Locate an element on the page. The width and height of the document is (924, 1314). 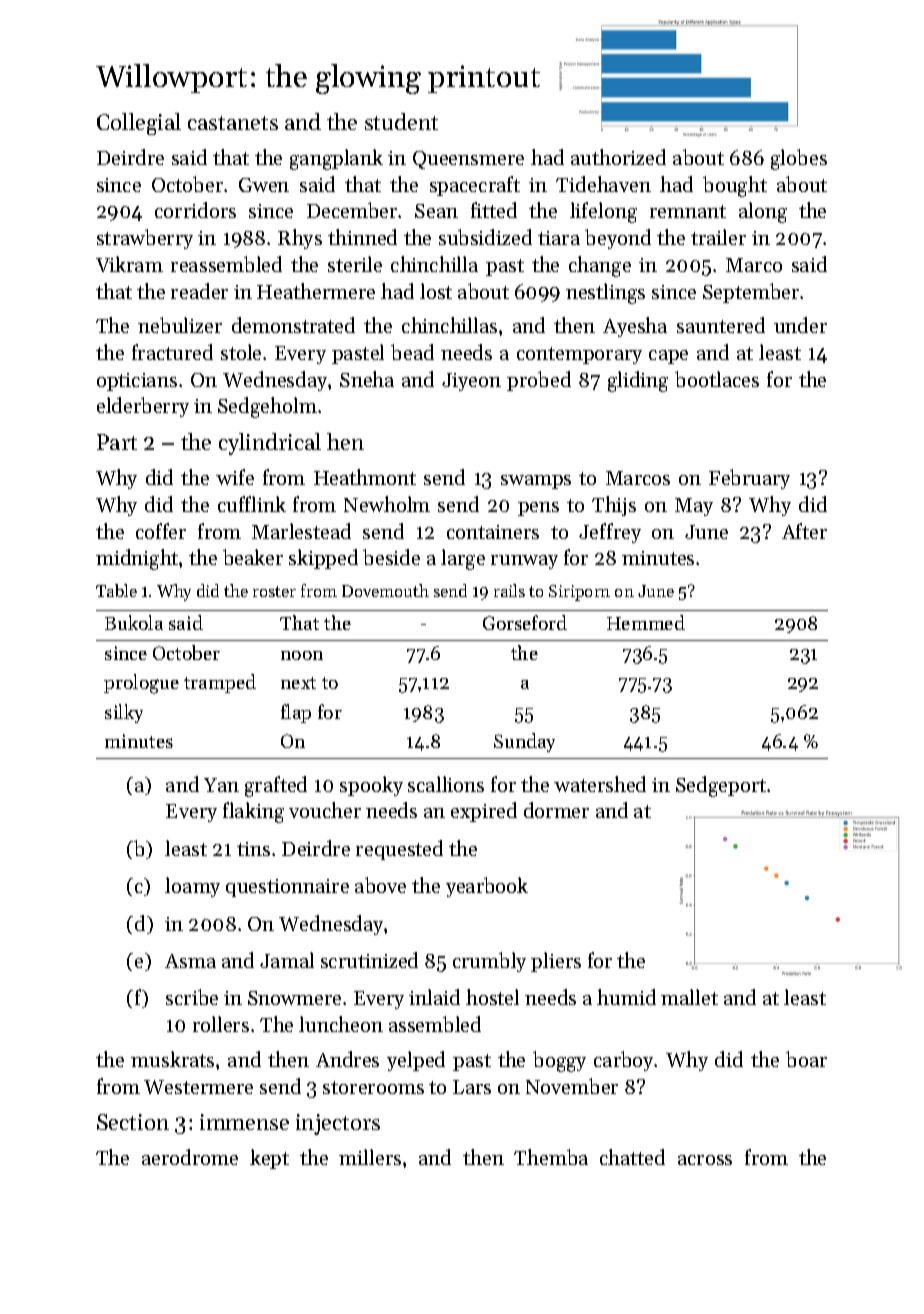
boar is located at coordinates (806, 1059).
